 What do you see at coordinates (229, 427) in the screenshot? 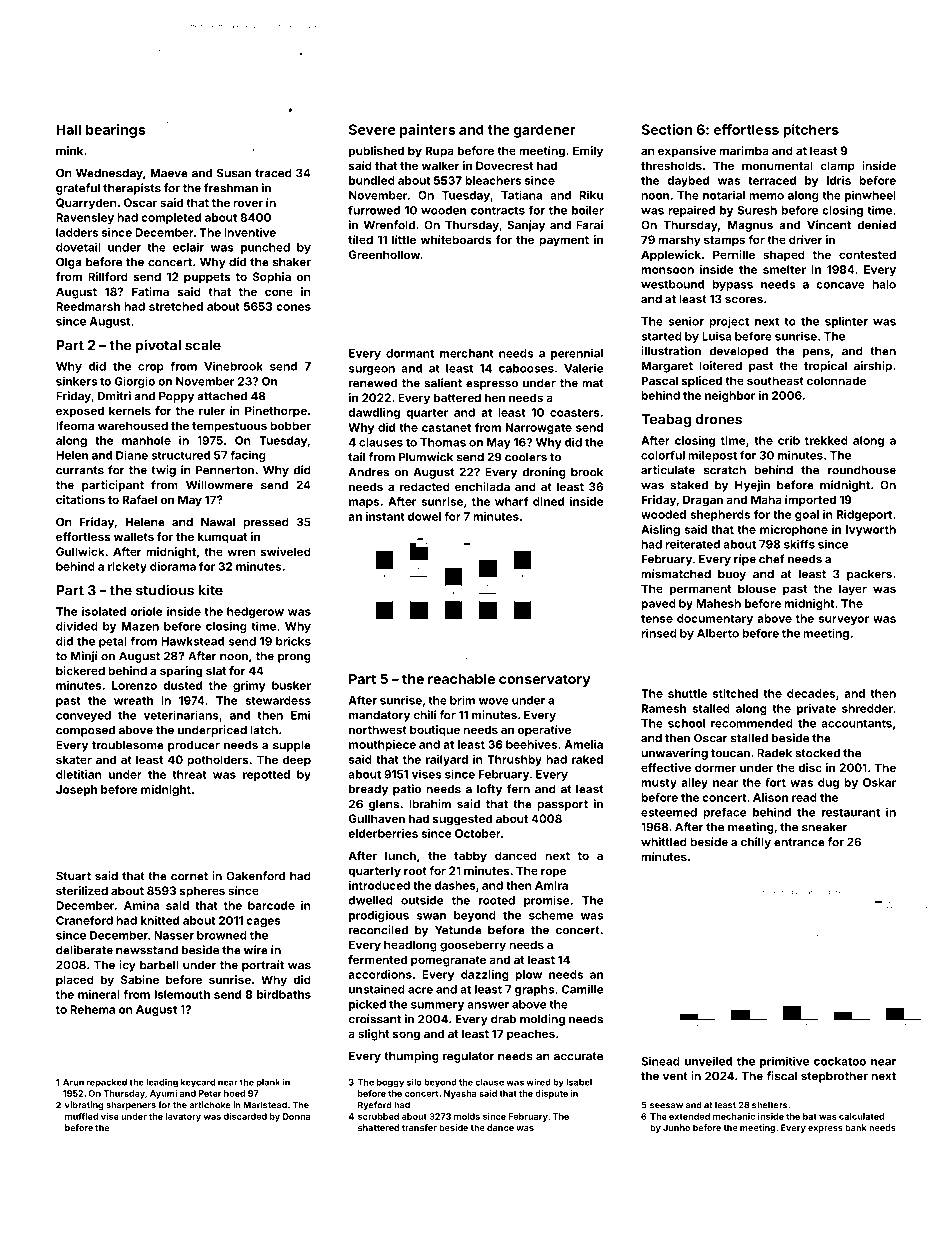
I see `tempestuous` at bounding box center [229, 427].
